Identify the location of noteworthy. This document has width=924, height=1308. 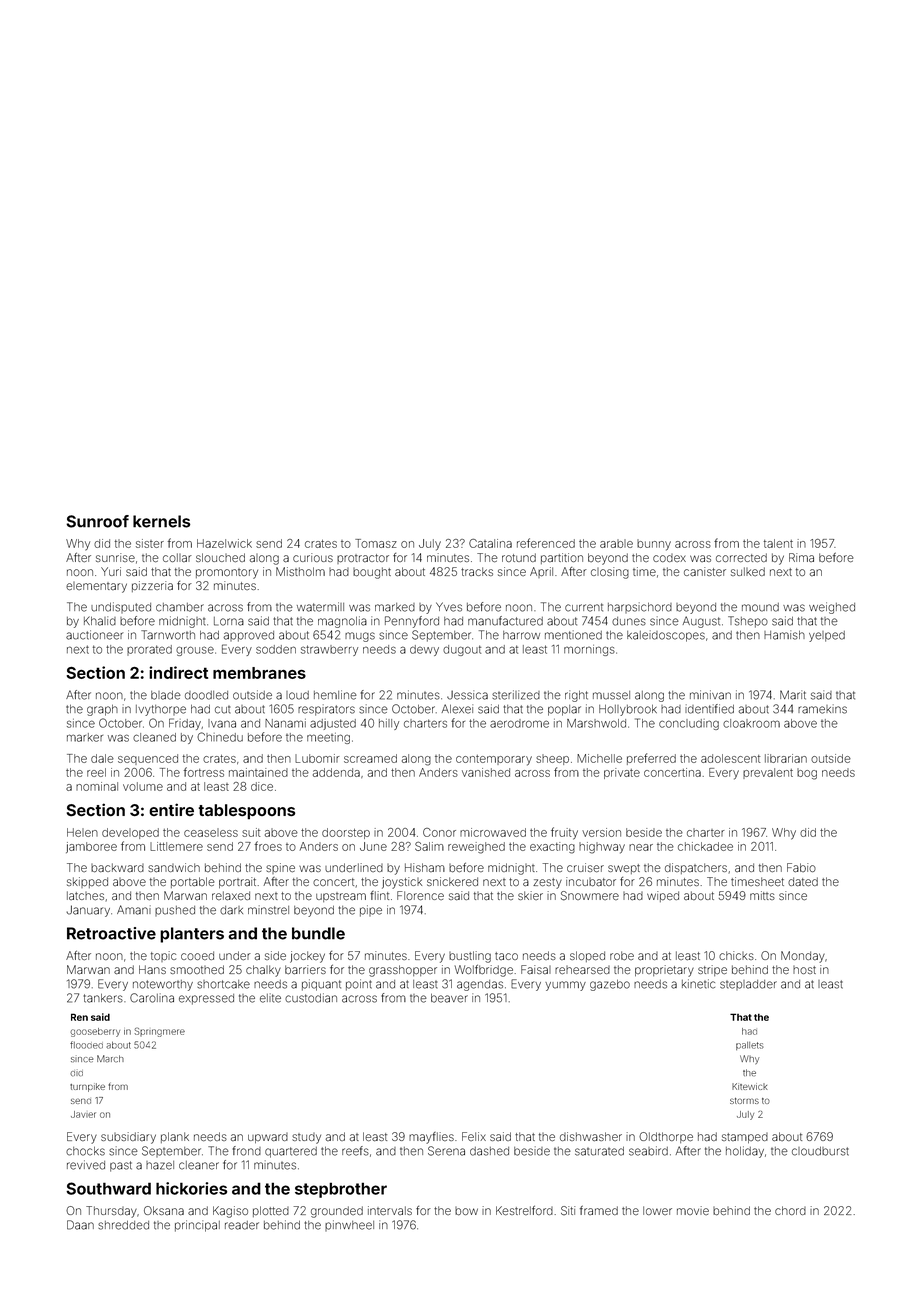
(163, 985).
